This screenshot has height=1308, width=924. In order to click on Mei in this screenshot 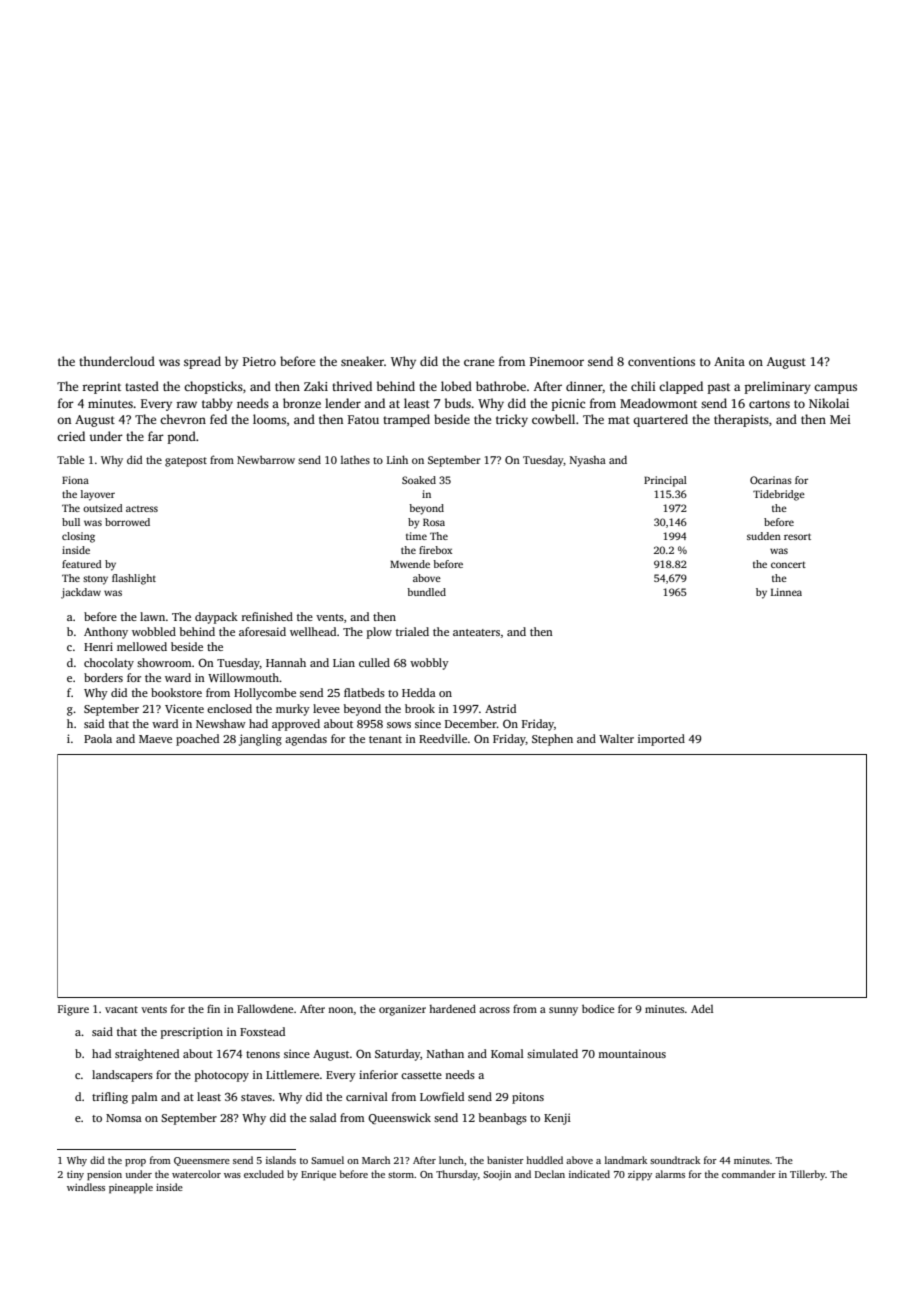, I will do `click(840, 419)`.
